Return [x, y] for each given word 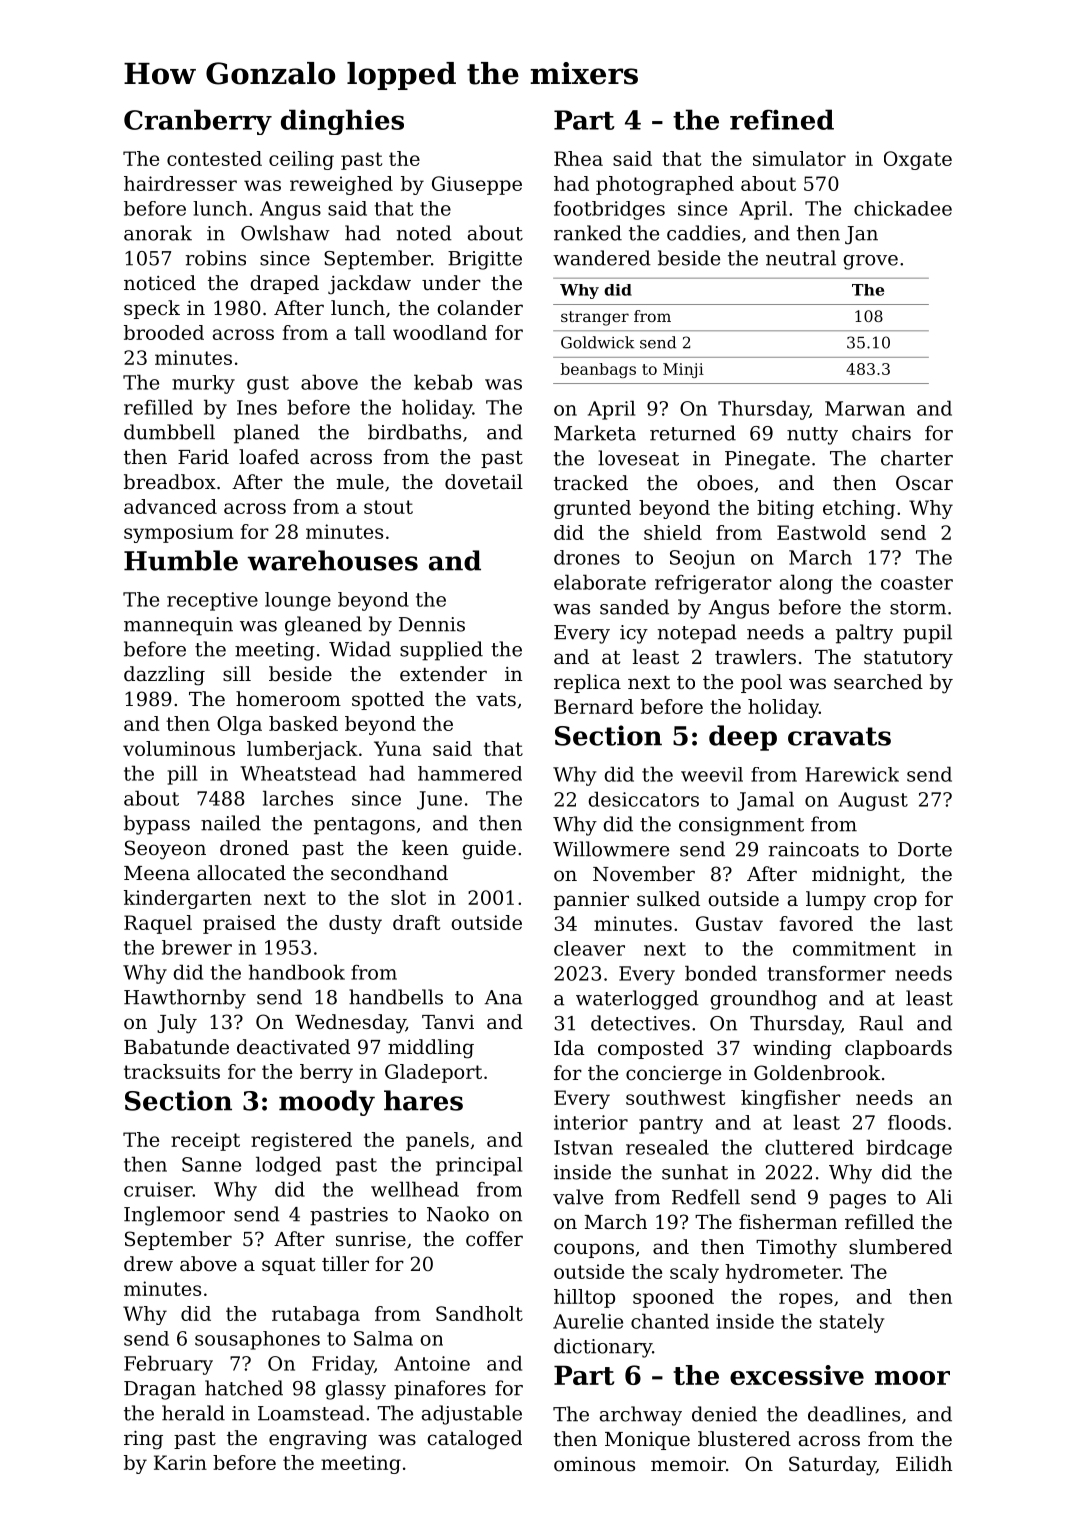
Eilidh [924, 1463]
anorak [158, 233]
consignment [741, 826]
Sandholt [479, 1313]
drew [148, 1264]
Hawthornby [185, 999]
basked [303, 723]
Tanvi [448, 1022]
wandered [602, 258]
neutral [801, 258]
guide [489, 850]
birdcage [909, 1149]
